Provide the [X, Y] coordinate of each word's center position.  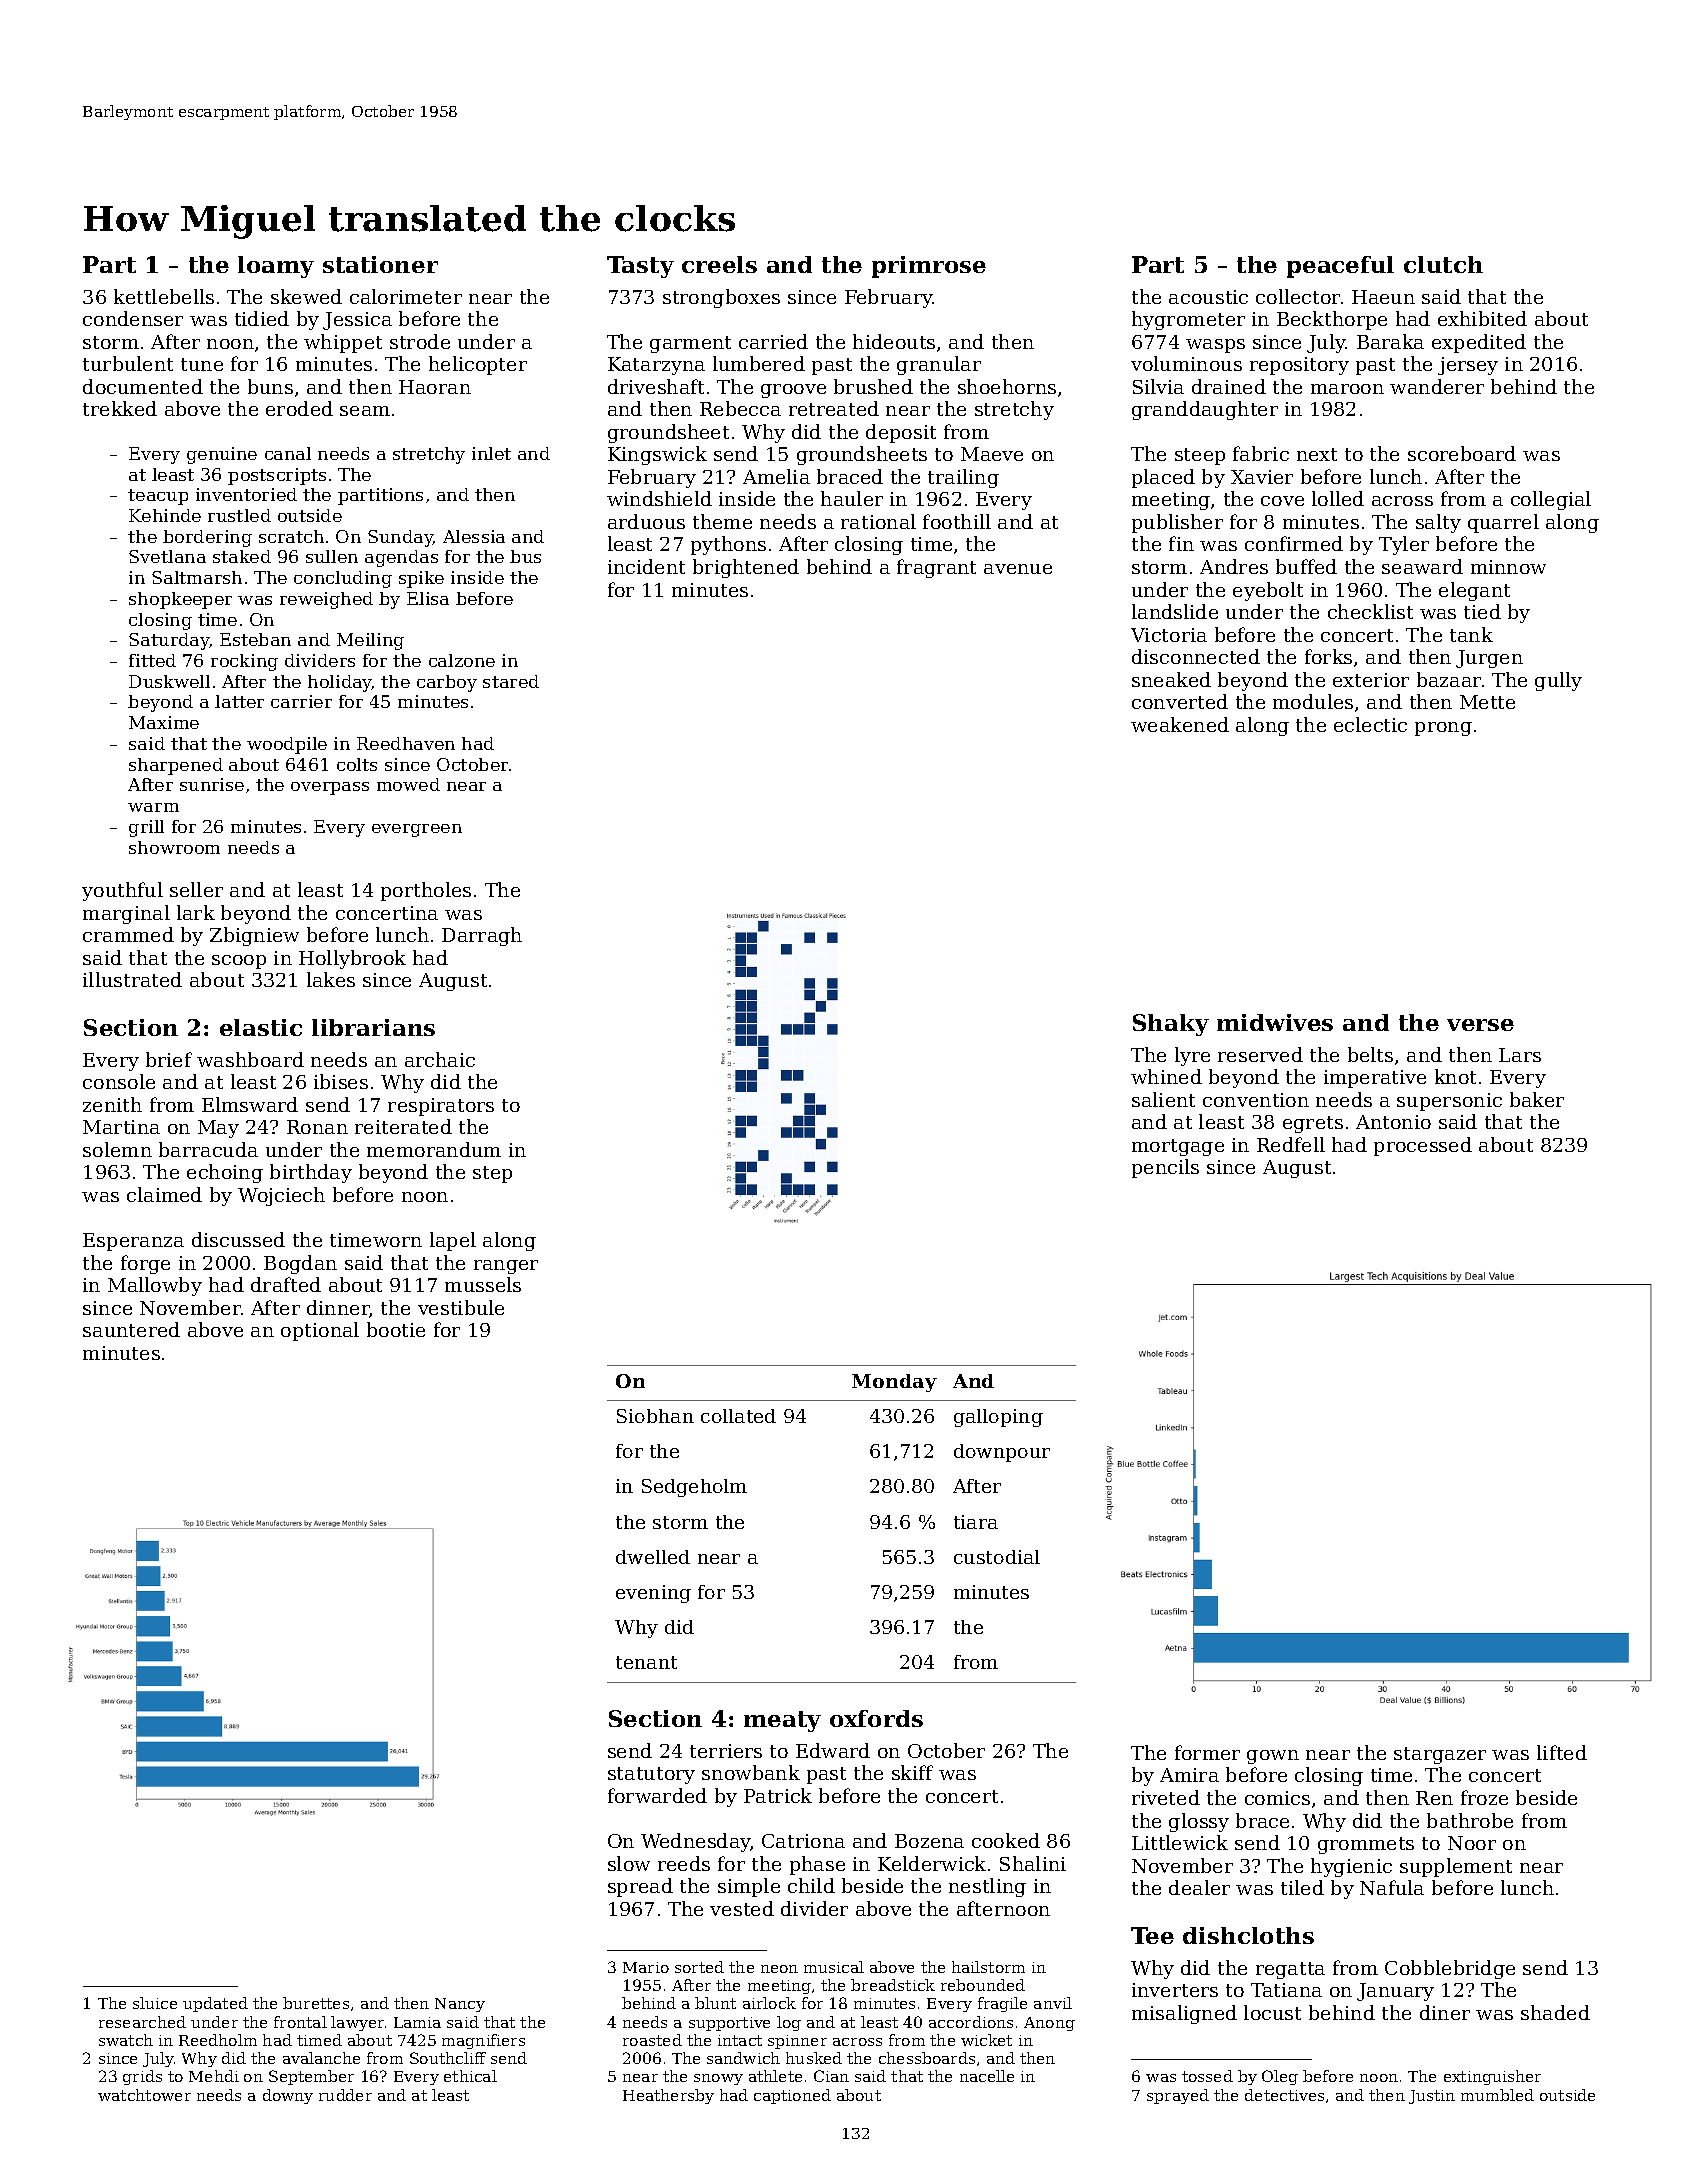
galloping [998, 1418]
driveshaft [656, 386]
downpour [1002, 1453]
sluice [155, 2003]
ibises [341, 1081]
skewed [306, 296]
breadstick [893, 1985]
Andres [1234, 566]
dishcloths [1248, 1935]
